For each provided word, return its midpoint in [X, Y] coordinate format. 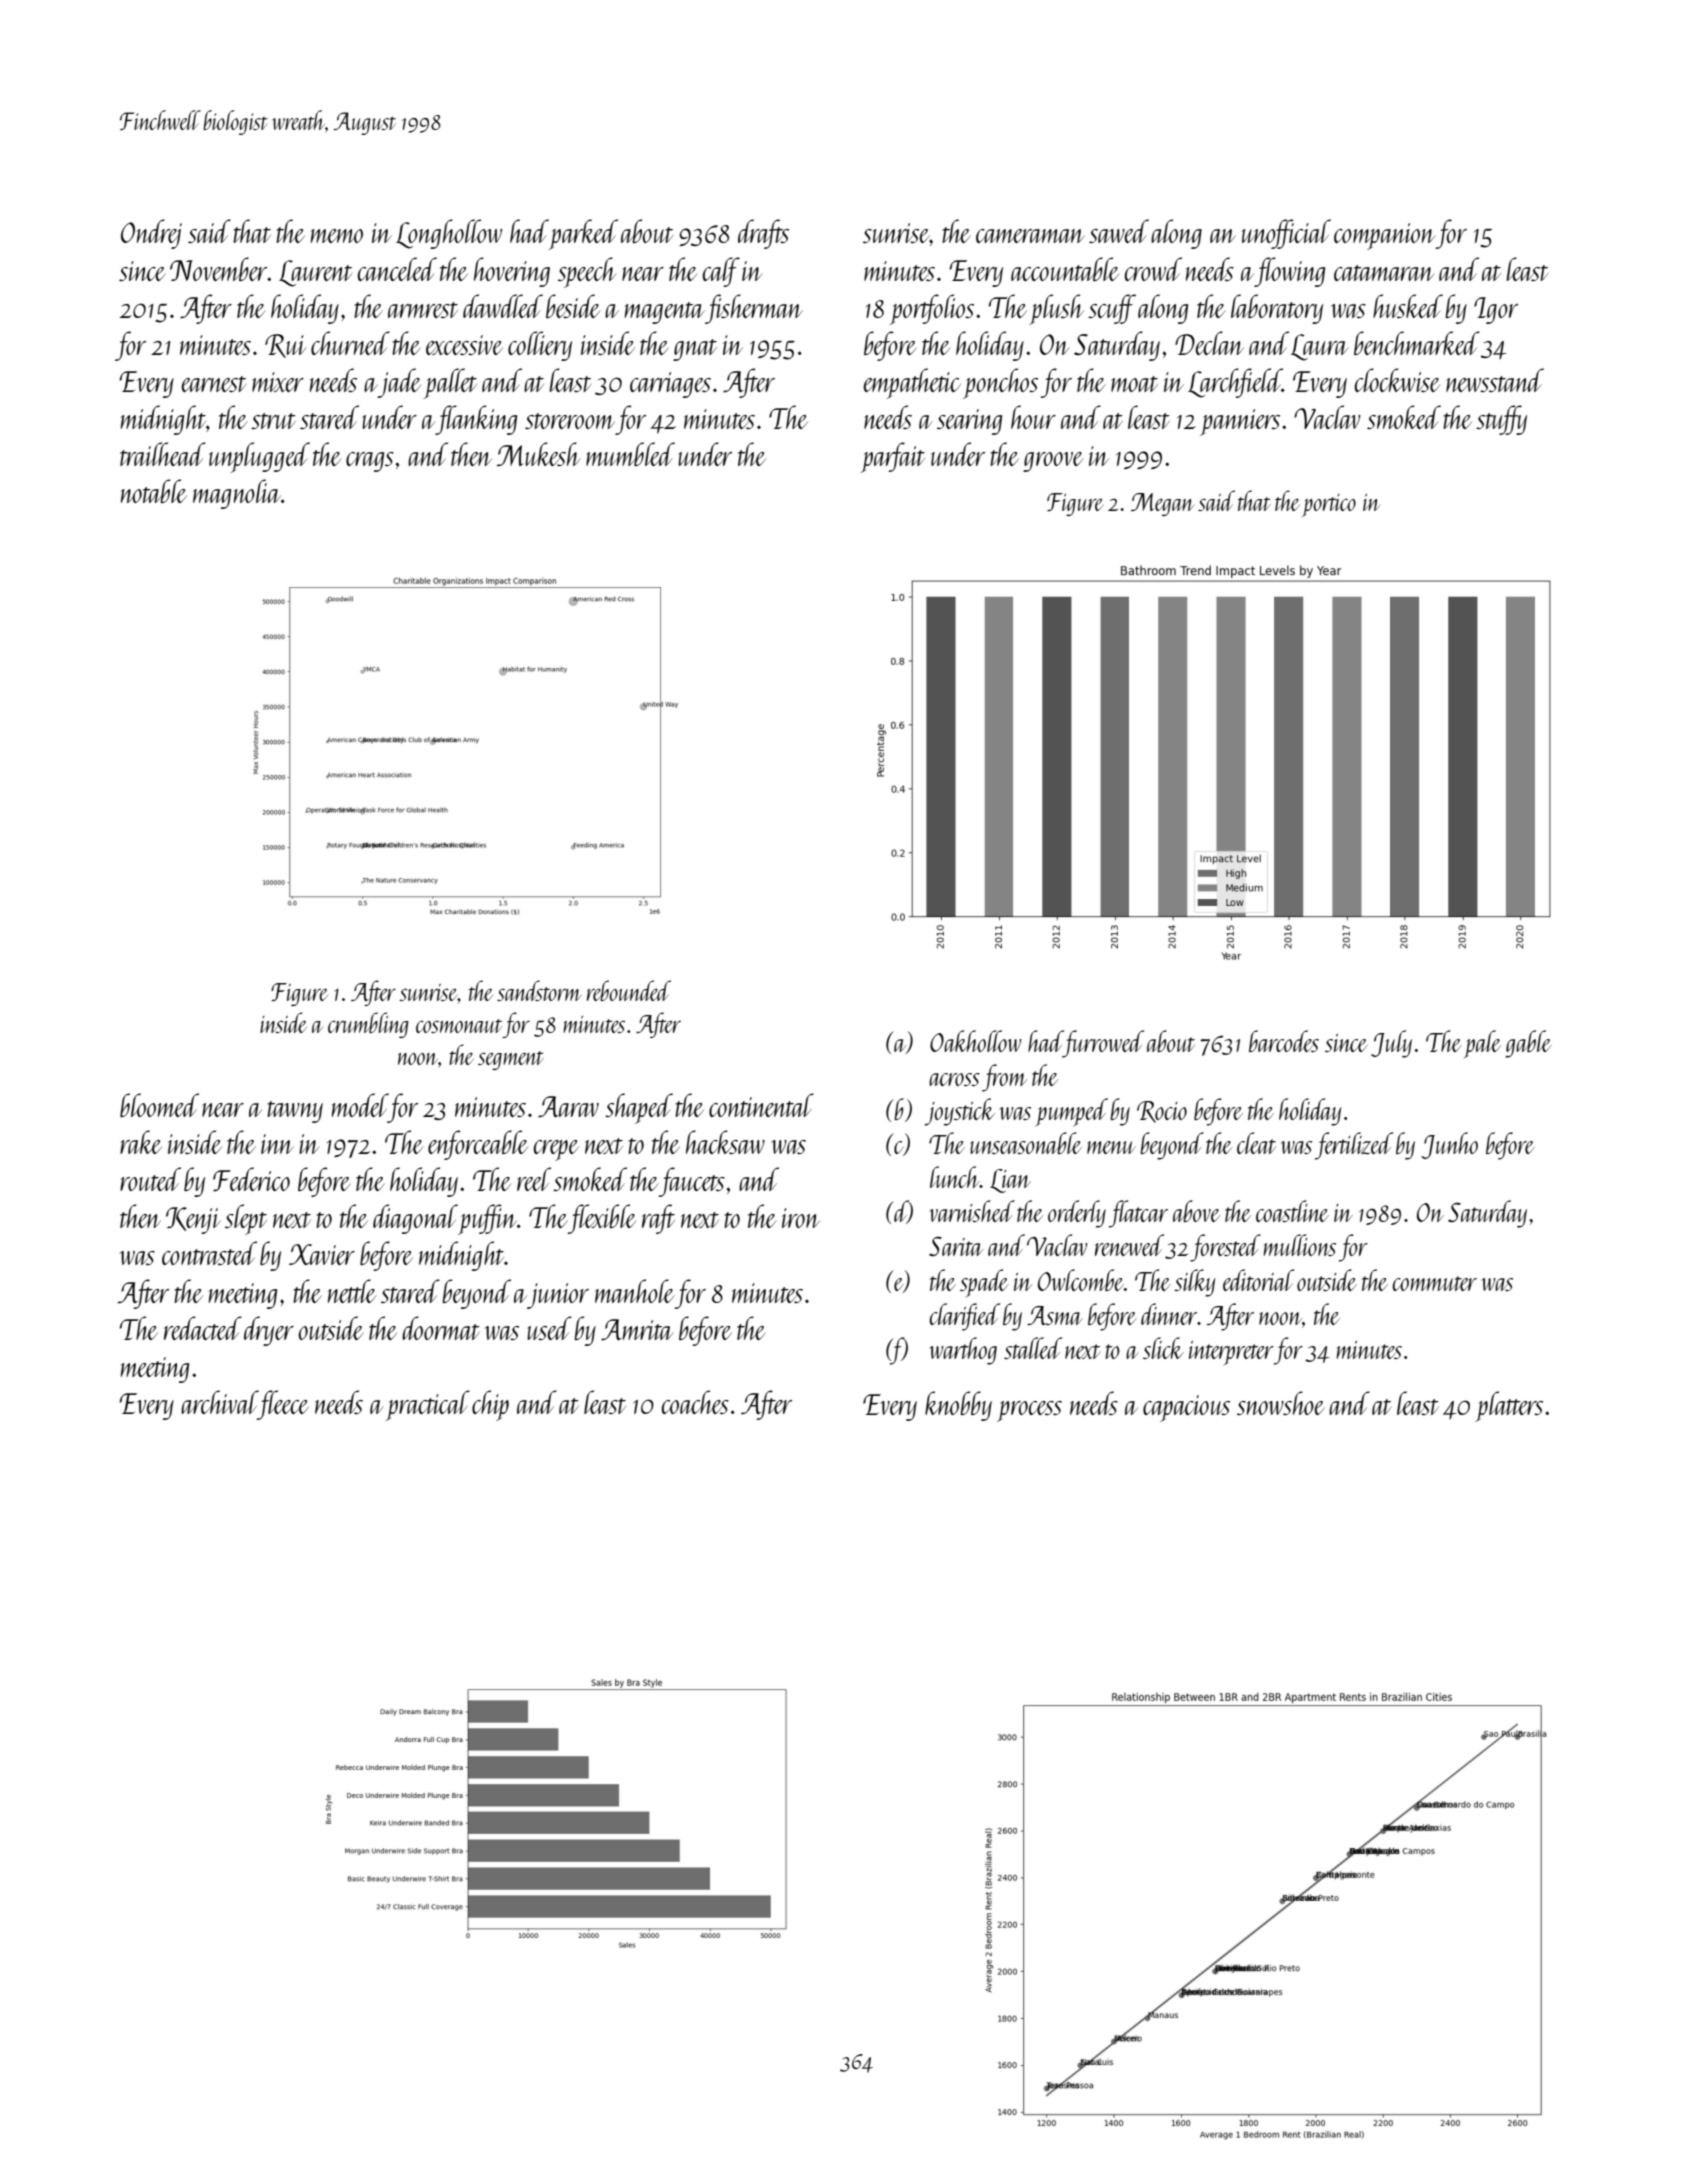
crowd [1153, 269]
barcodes [1284, 1041]
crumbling [368, 1025]
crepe [556, 1150]
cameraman [1030, 236]
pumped [1071, 1112]
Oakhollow [975, 1041]
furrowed [1103, 1044]
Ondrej [151, 234]
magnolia [237, 494]
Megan [1162, 504]
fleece [283, 1405]
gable [1528, 1044]
